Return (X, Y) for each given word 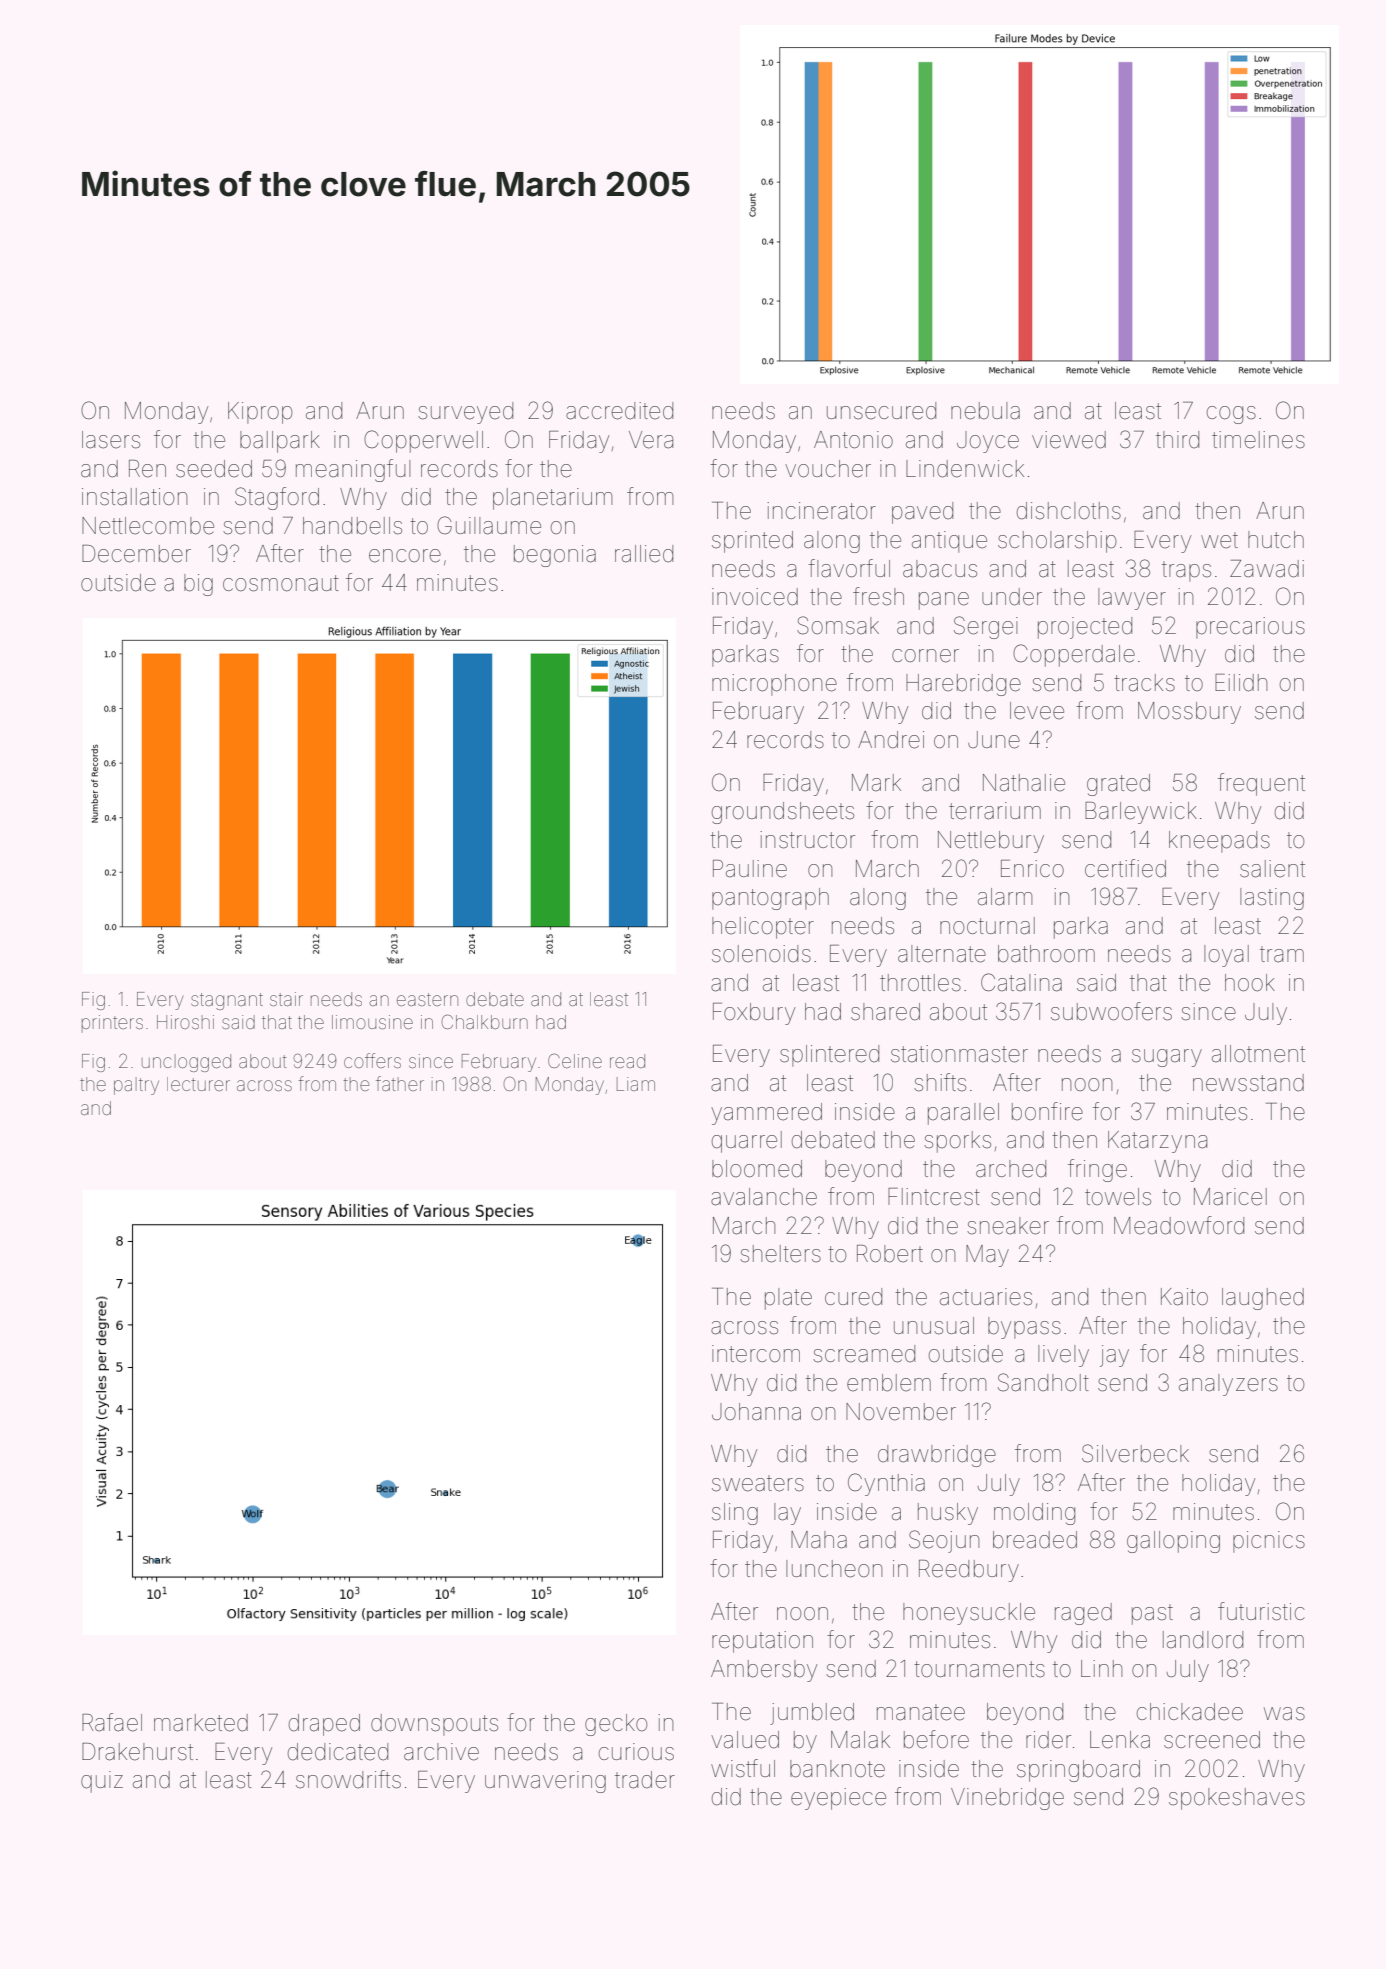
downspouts (434, 1725)
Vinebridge (1007, 1799)
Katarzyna (1157, 1142)
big (198, 585)
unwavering (545, 1782)
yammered (766, 1114)
